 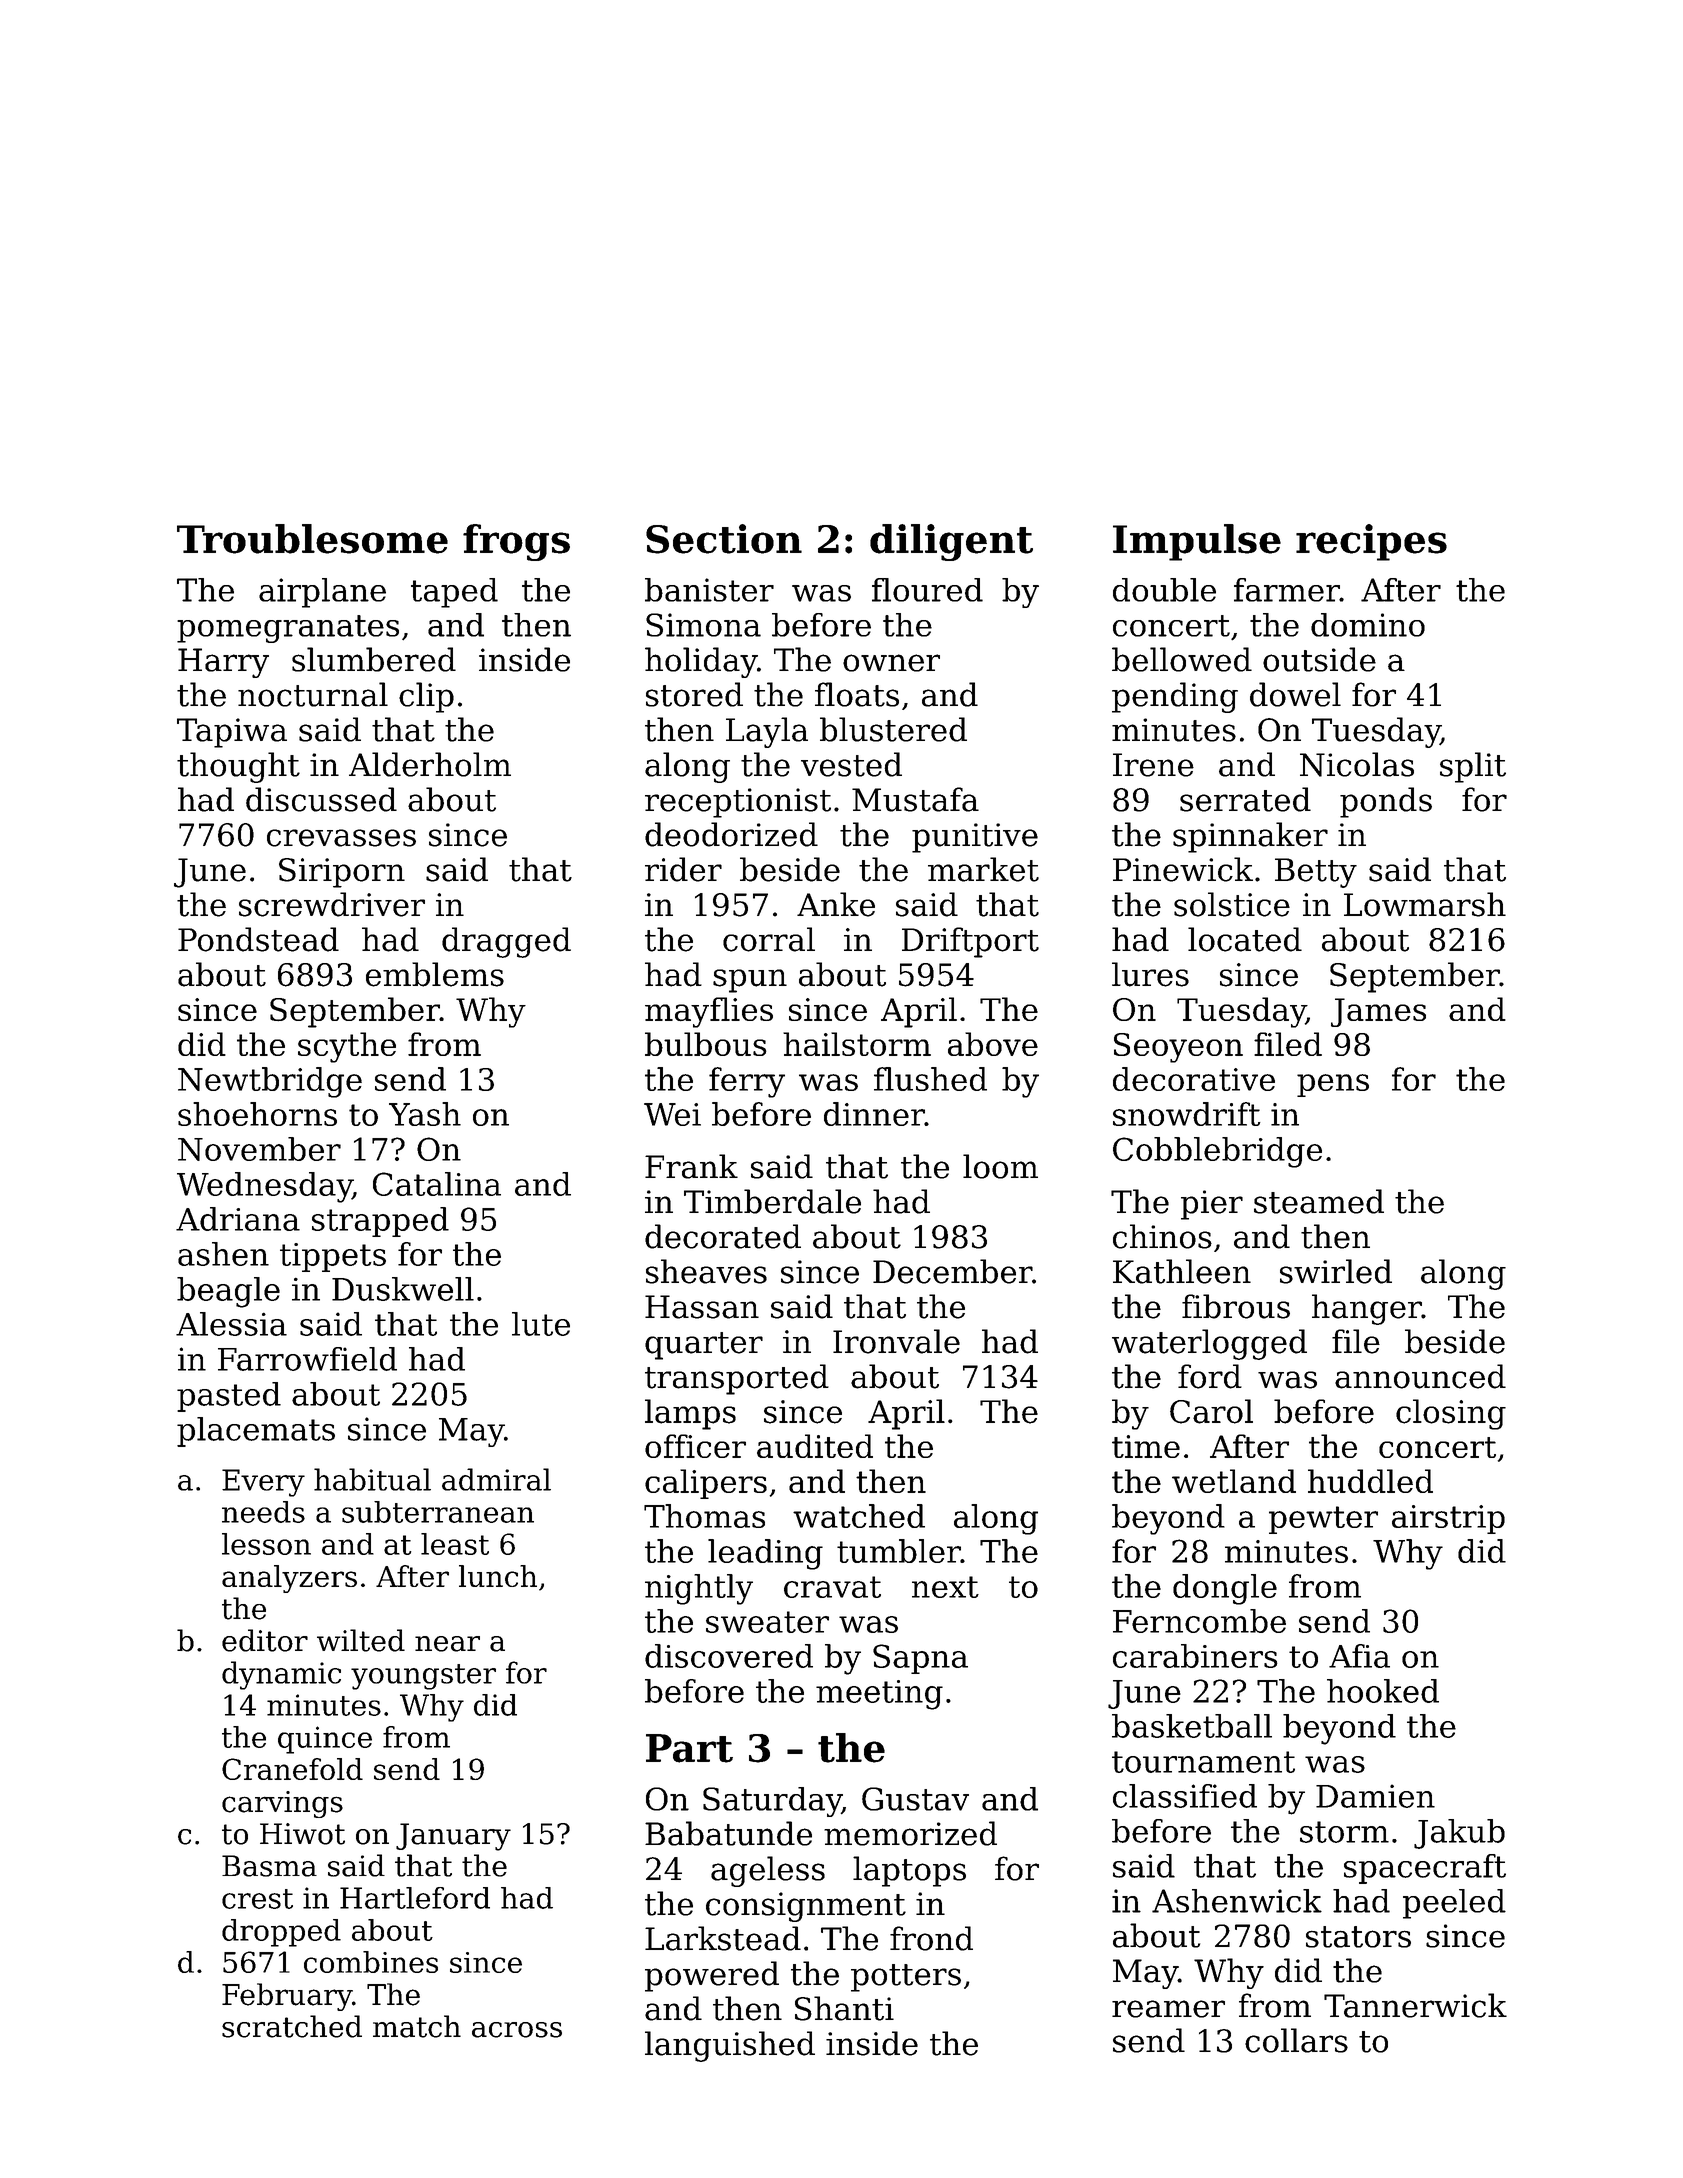 I want to click on pens, so click(x=1333, y=1085).
